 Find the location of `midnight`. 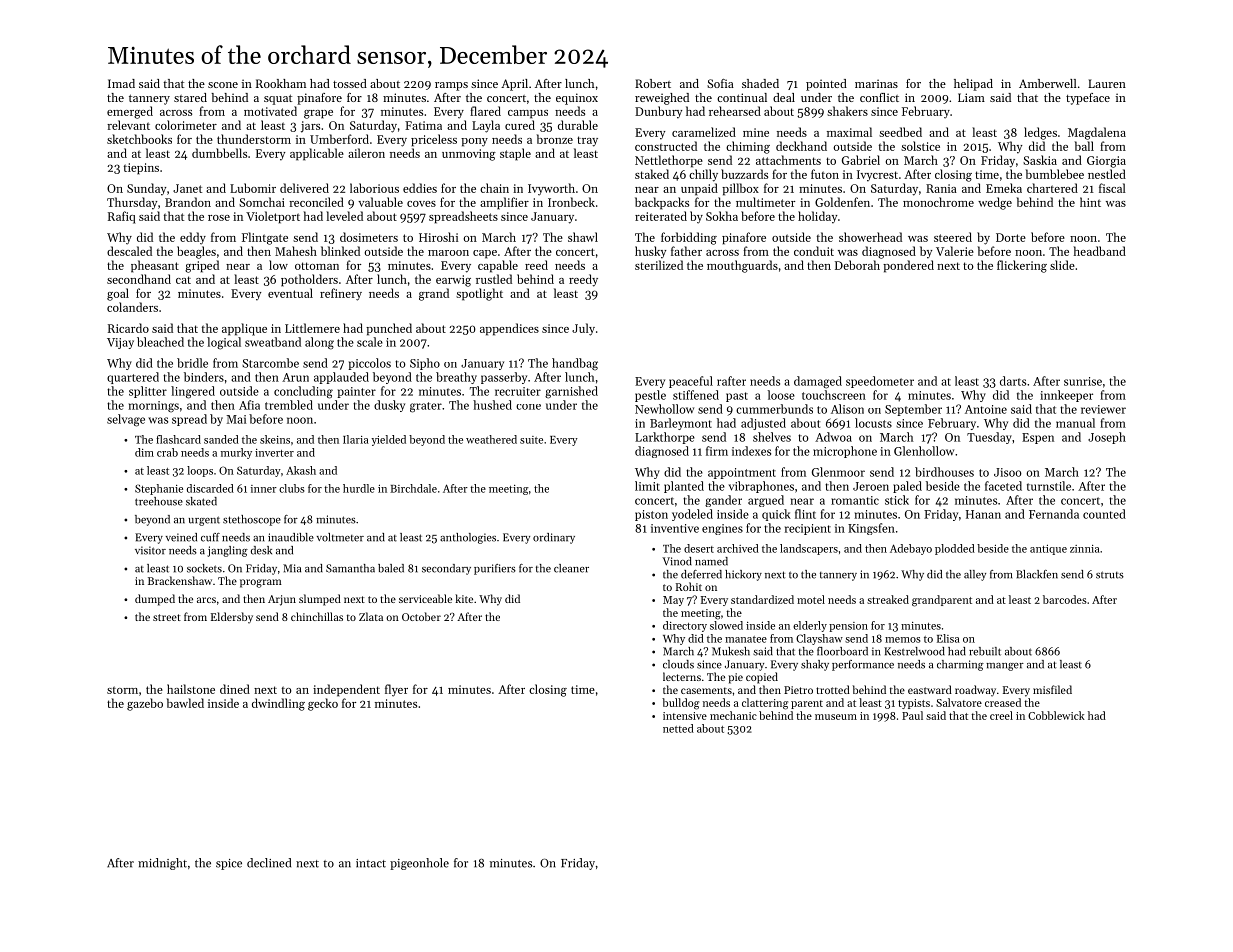

midnight is located at coordinates (162, 864).
